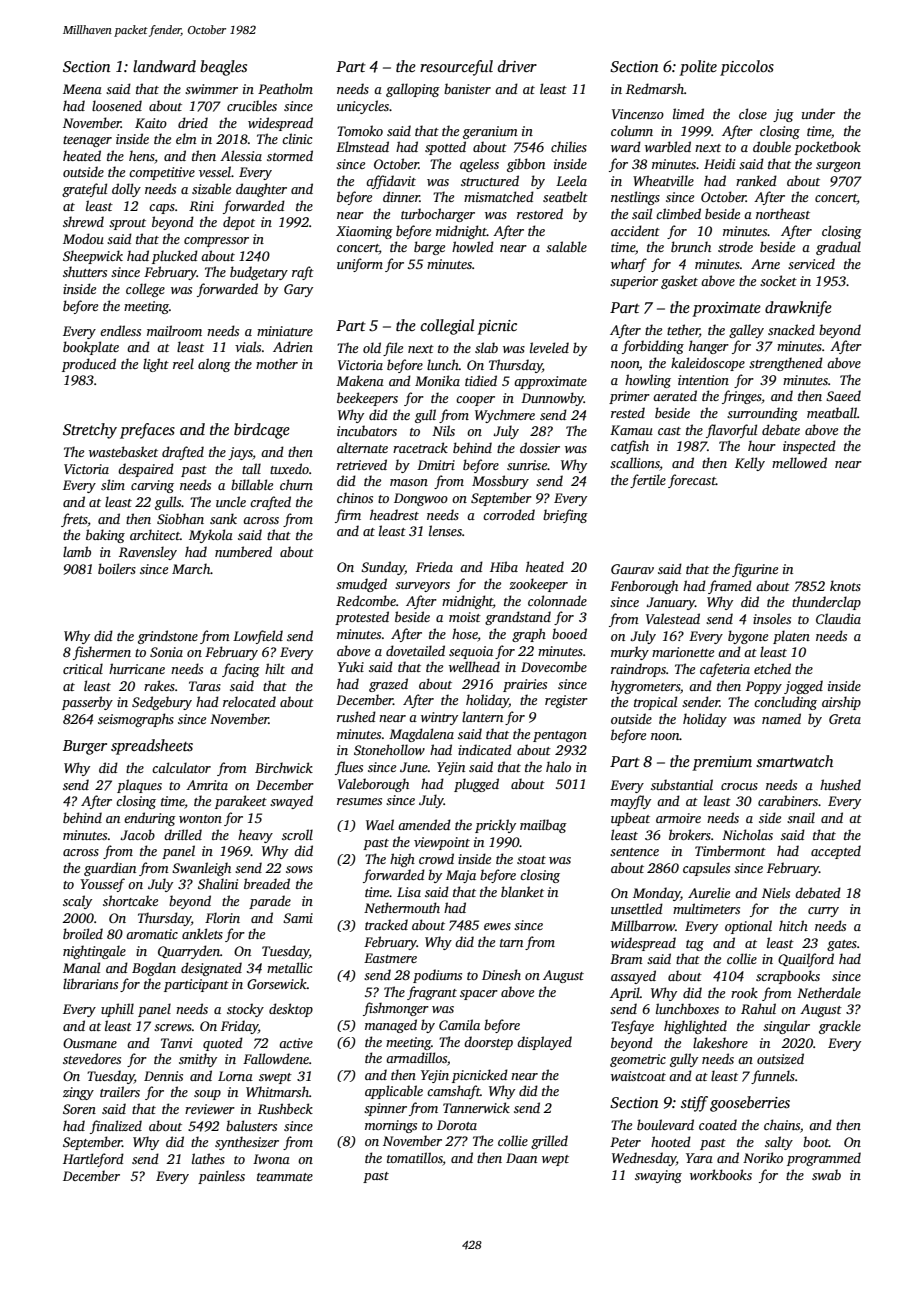 The height and width of the screenshot is (1308, 924). What do you see at coordinates (93, 1160) in the screenshot?
I see `Hartleford` at bounding box center [93, 1160].
